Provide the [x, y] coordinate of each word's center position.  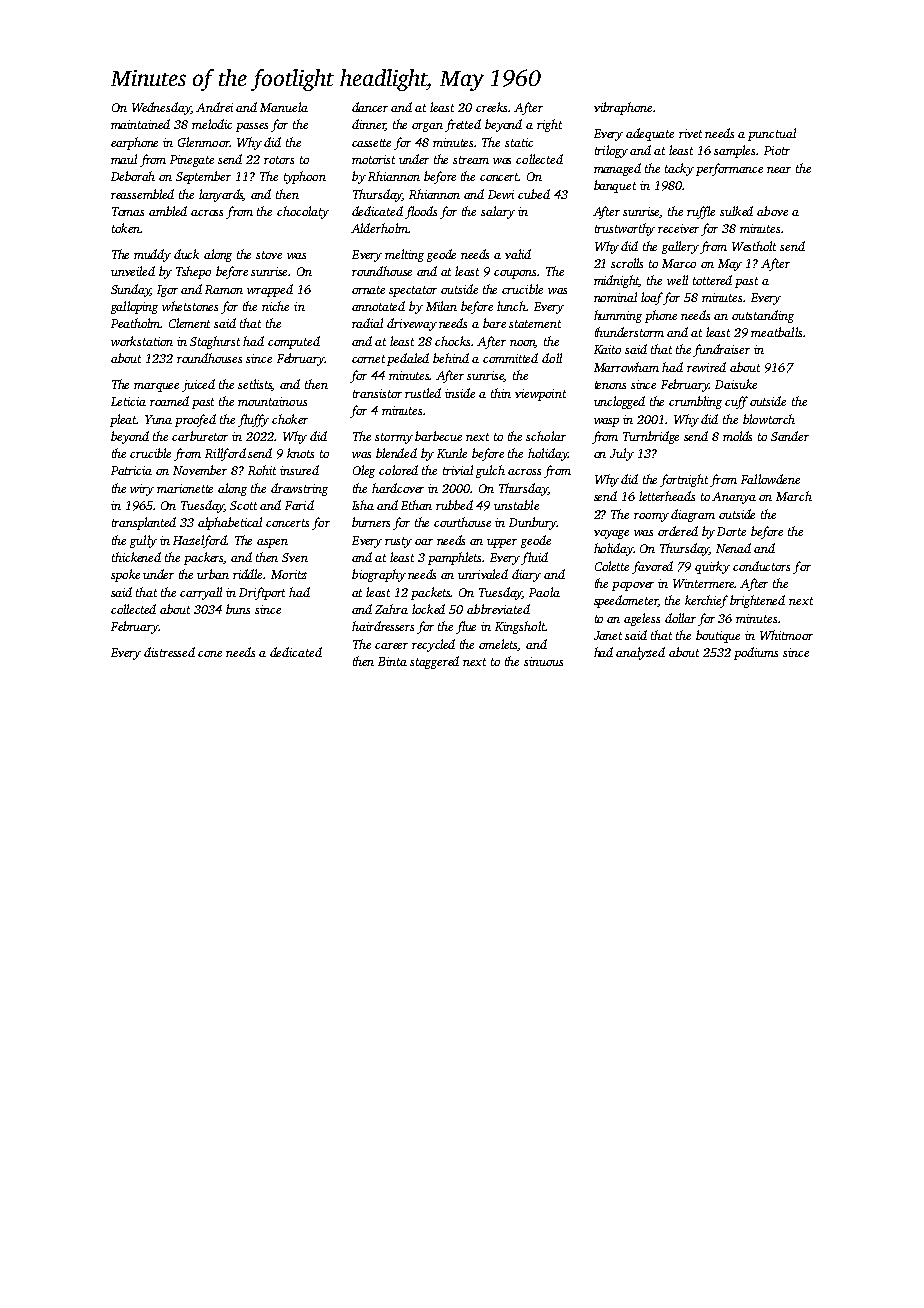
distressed [169, 652]
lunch [511, 306]
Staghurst [215, 342]
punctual [772, 134]
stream [471, 160]
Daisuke [736, 384]
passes [252, 127]
